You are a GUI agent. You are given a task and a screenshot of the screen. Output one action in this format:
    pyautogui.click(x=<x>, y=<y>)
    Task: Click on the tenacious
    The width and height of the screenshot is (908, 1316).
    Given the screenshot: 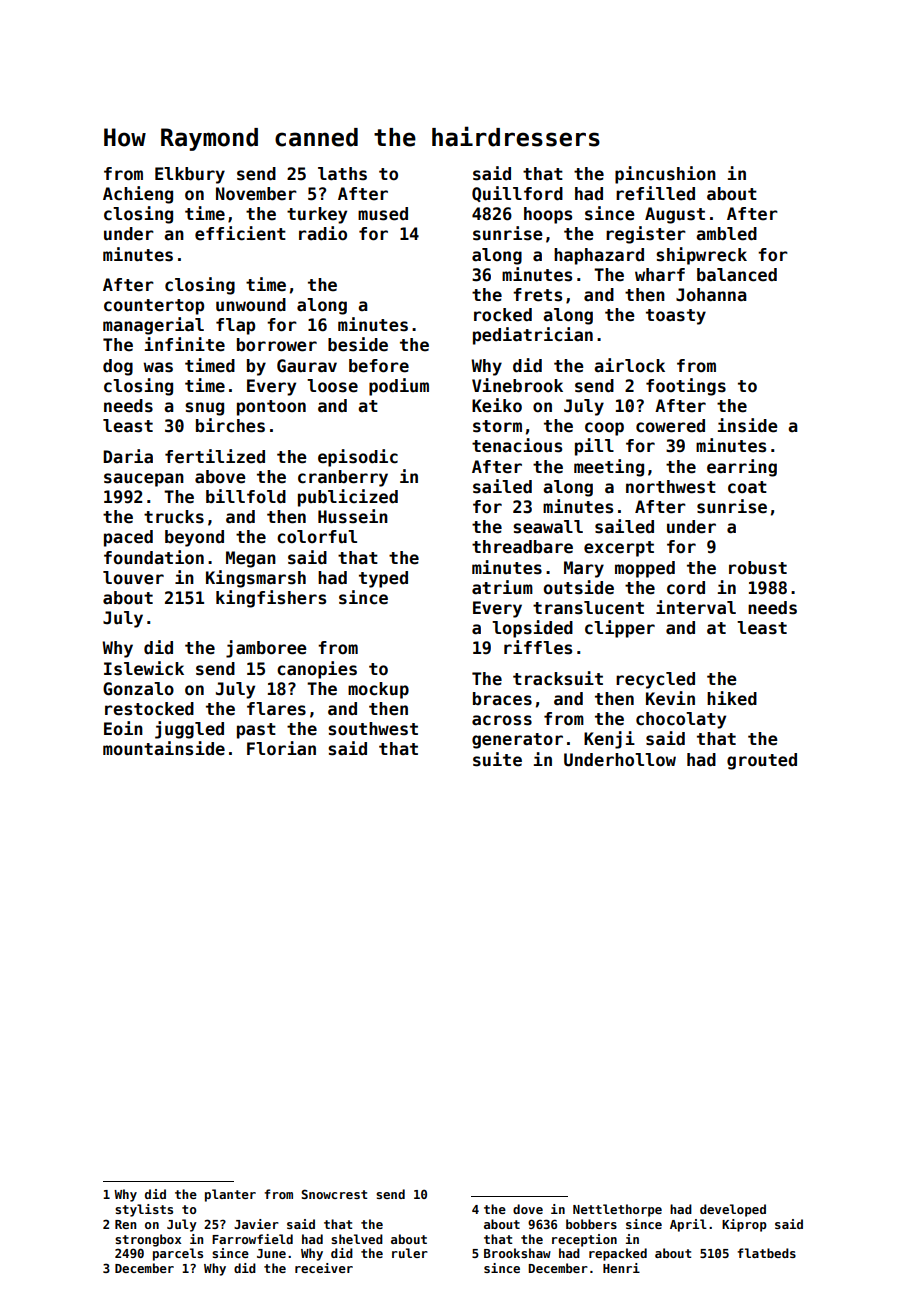 What is the action you would take?
    pyautogui.click(x=517, y=445)
